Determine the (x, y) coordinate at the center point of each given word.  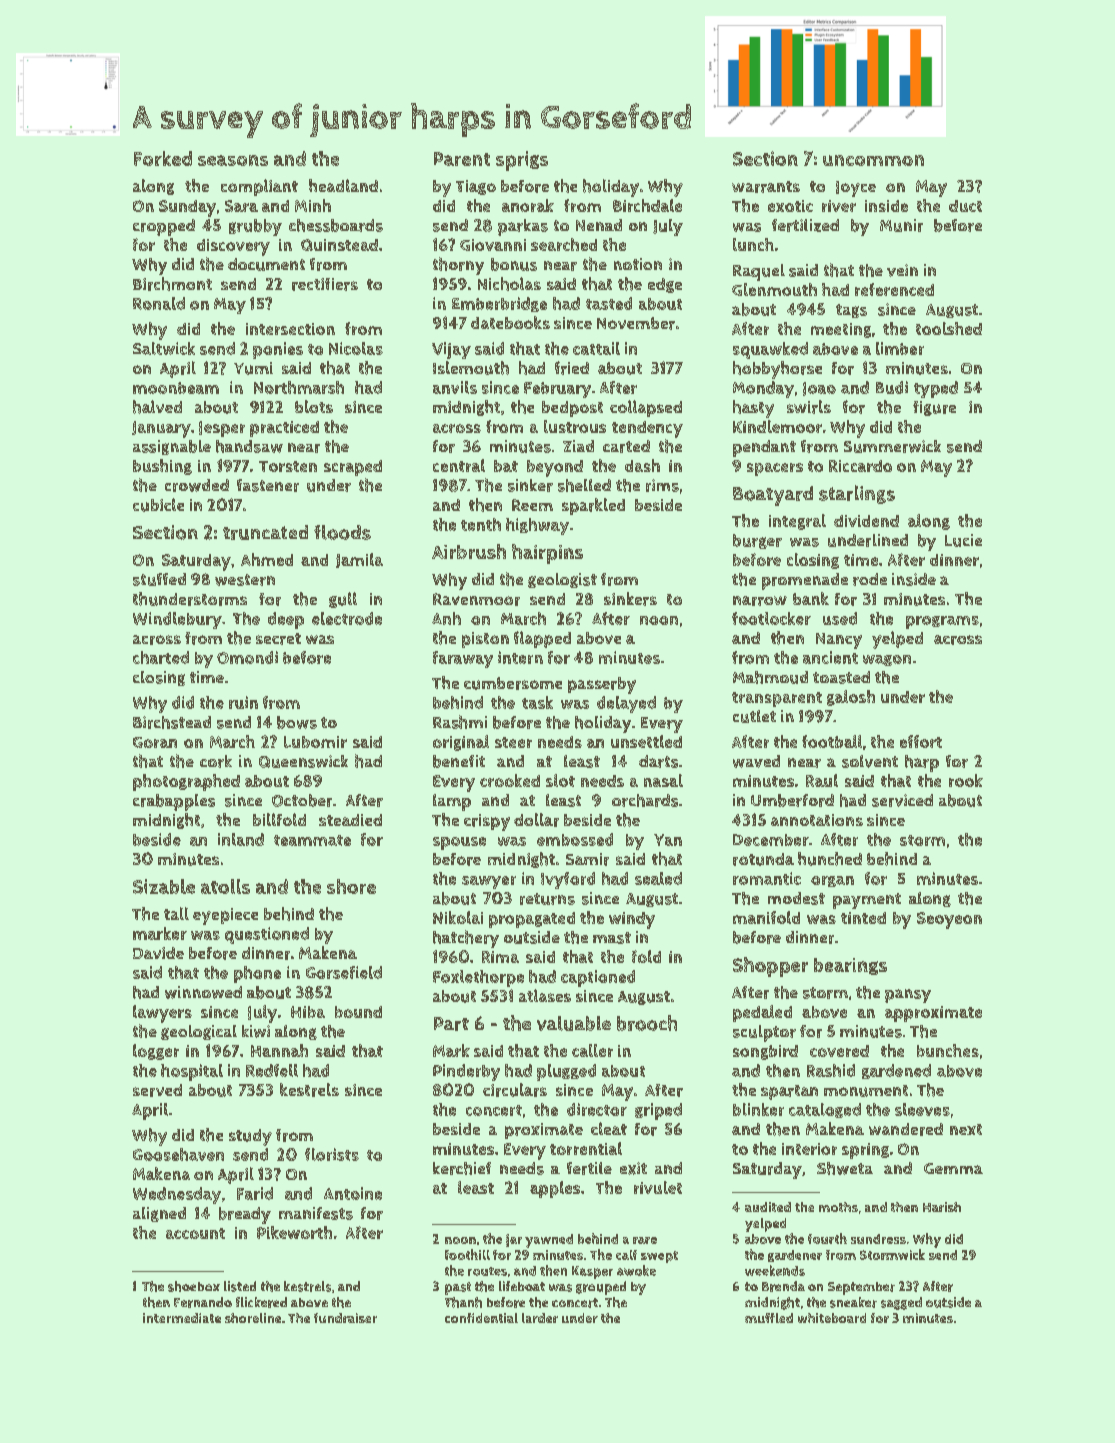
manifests (316, 1213)
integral (797, 522)
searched (564, 244)
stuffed (159, 579)
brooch (647, 1023)
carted (626, 446)
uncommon (873, 160)
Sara (241, 206)
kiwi (256, 1031)
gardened (896, 1071)
